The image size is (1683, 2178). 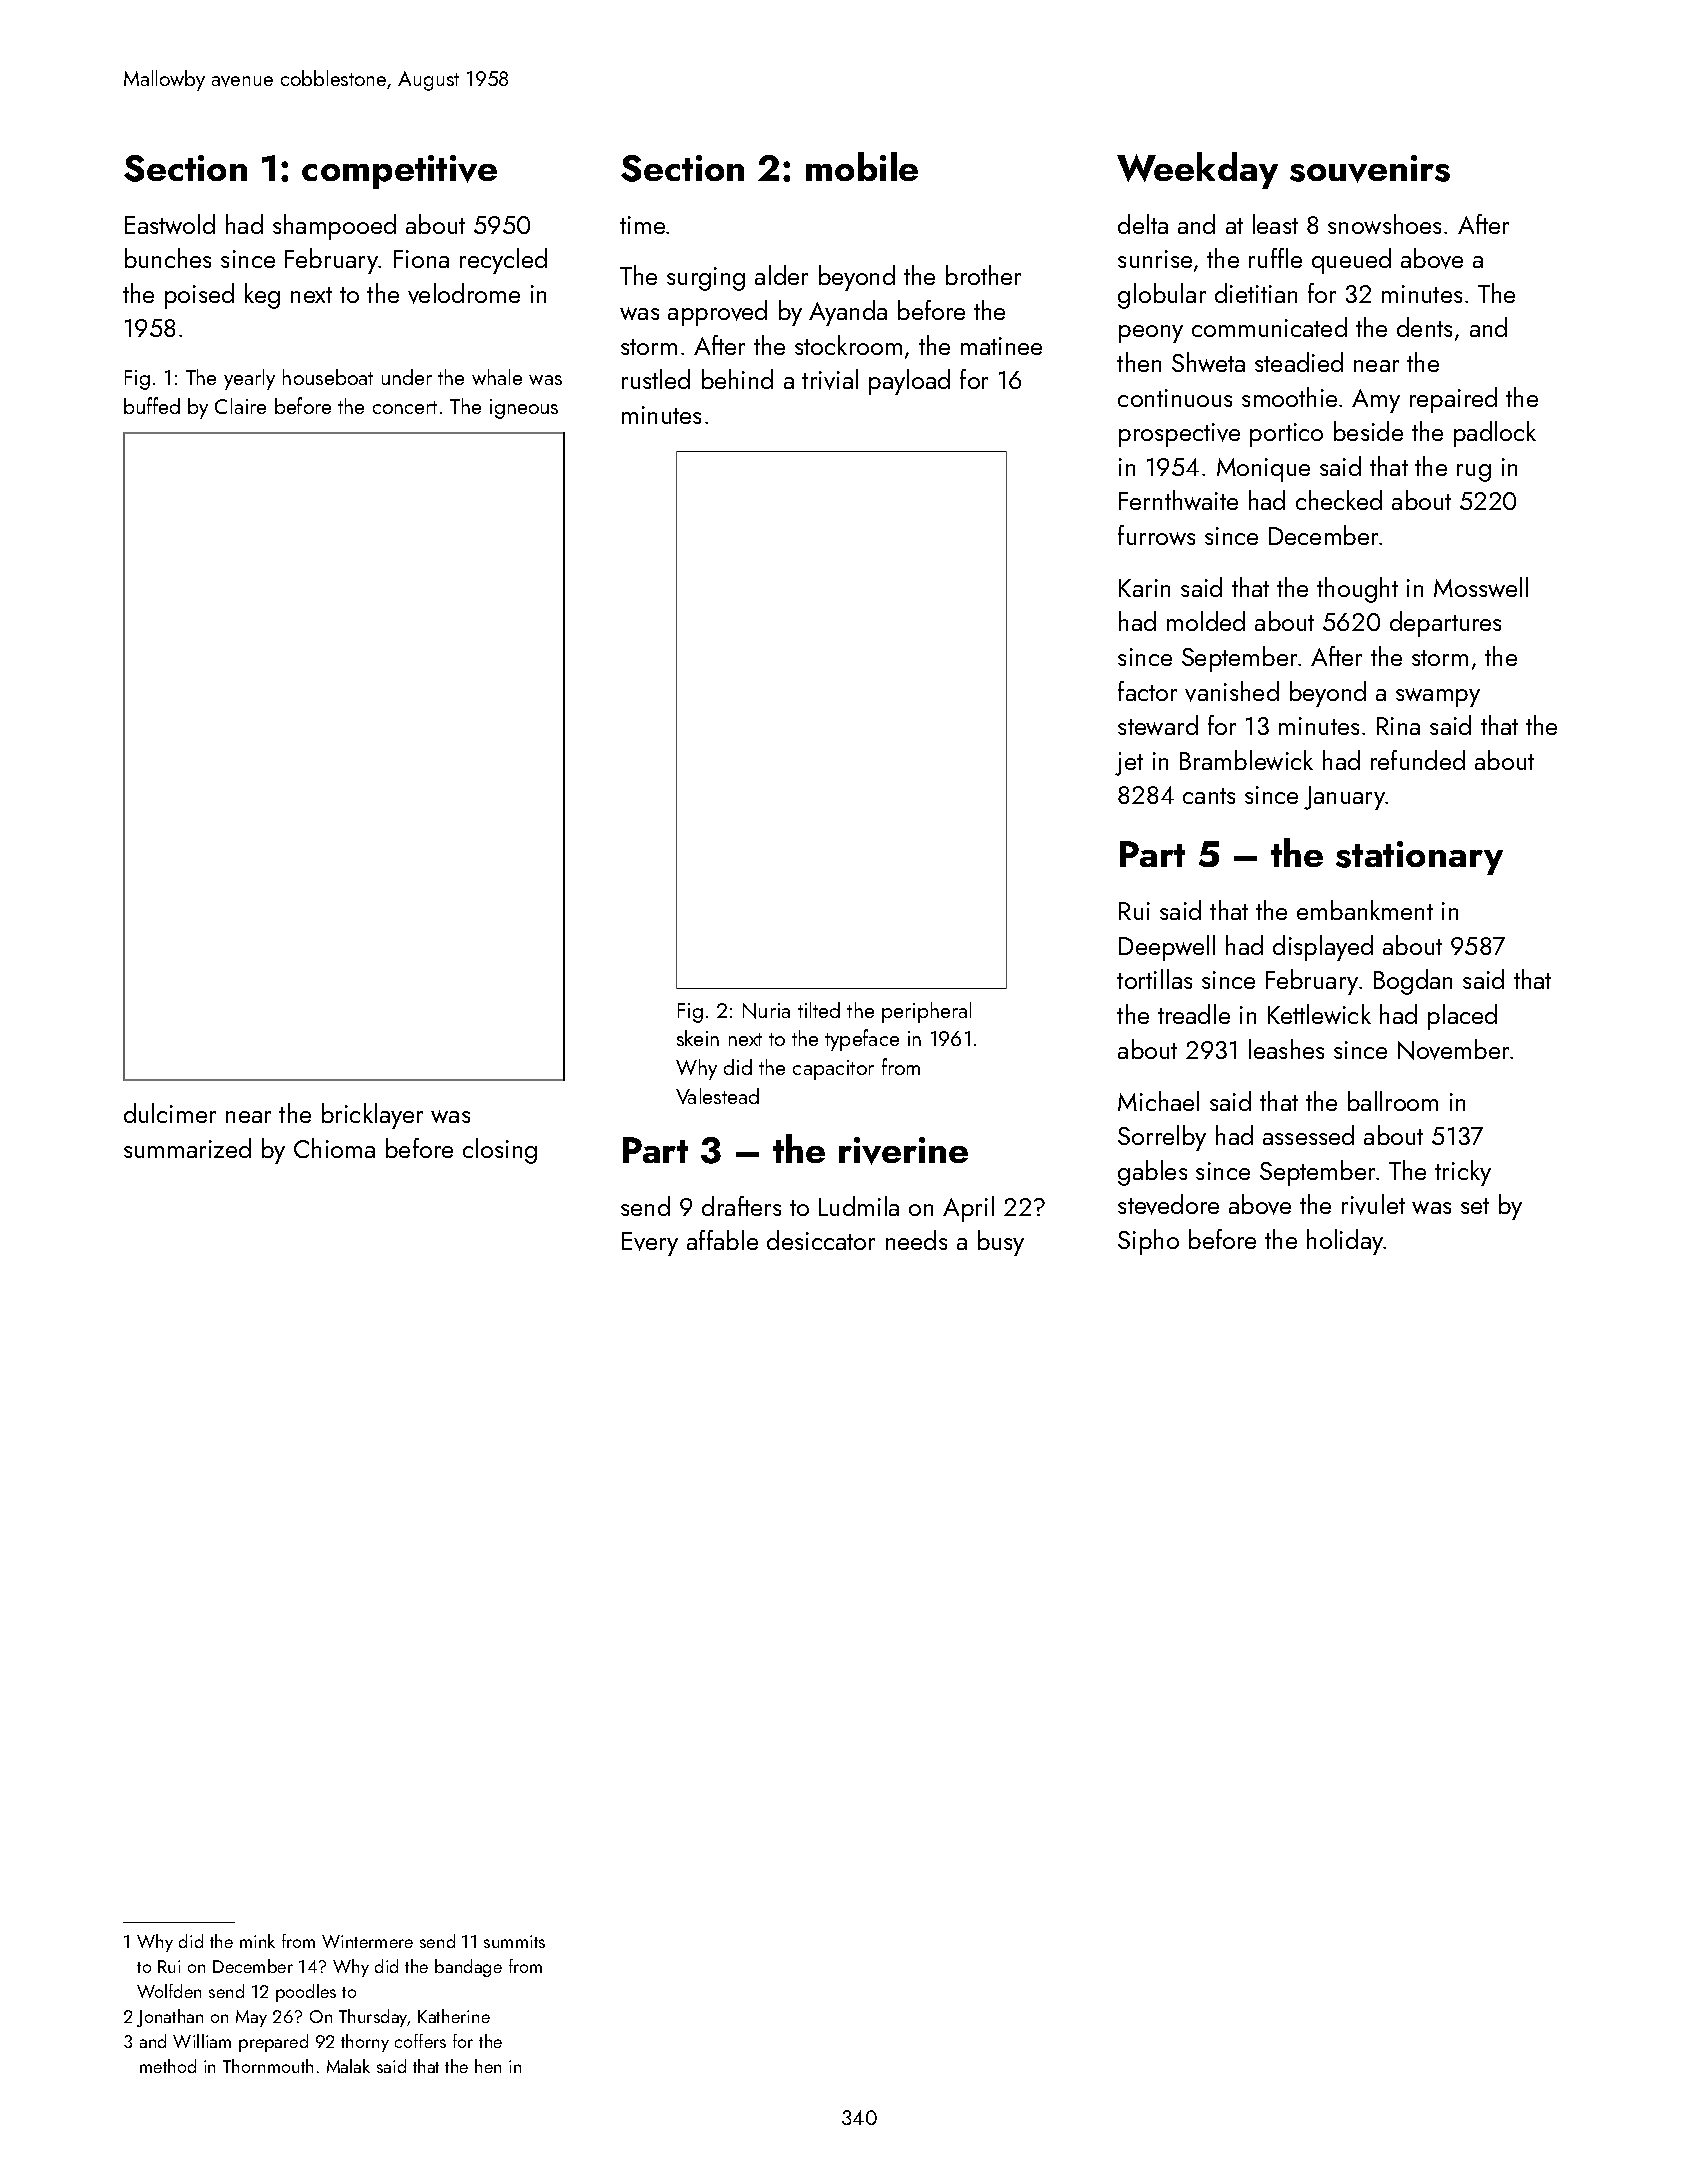 What do you see at coordinates (1453, 1049) in the screenshot?
I see `November` at bounding box center [1453, 1049].
